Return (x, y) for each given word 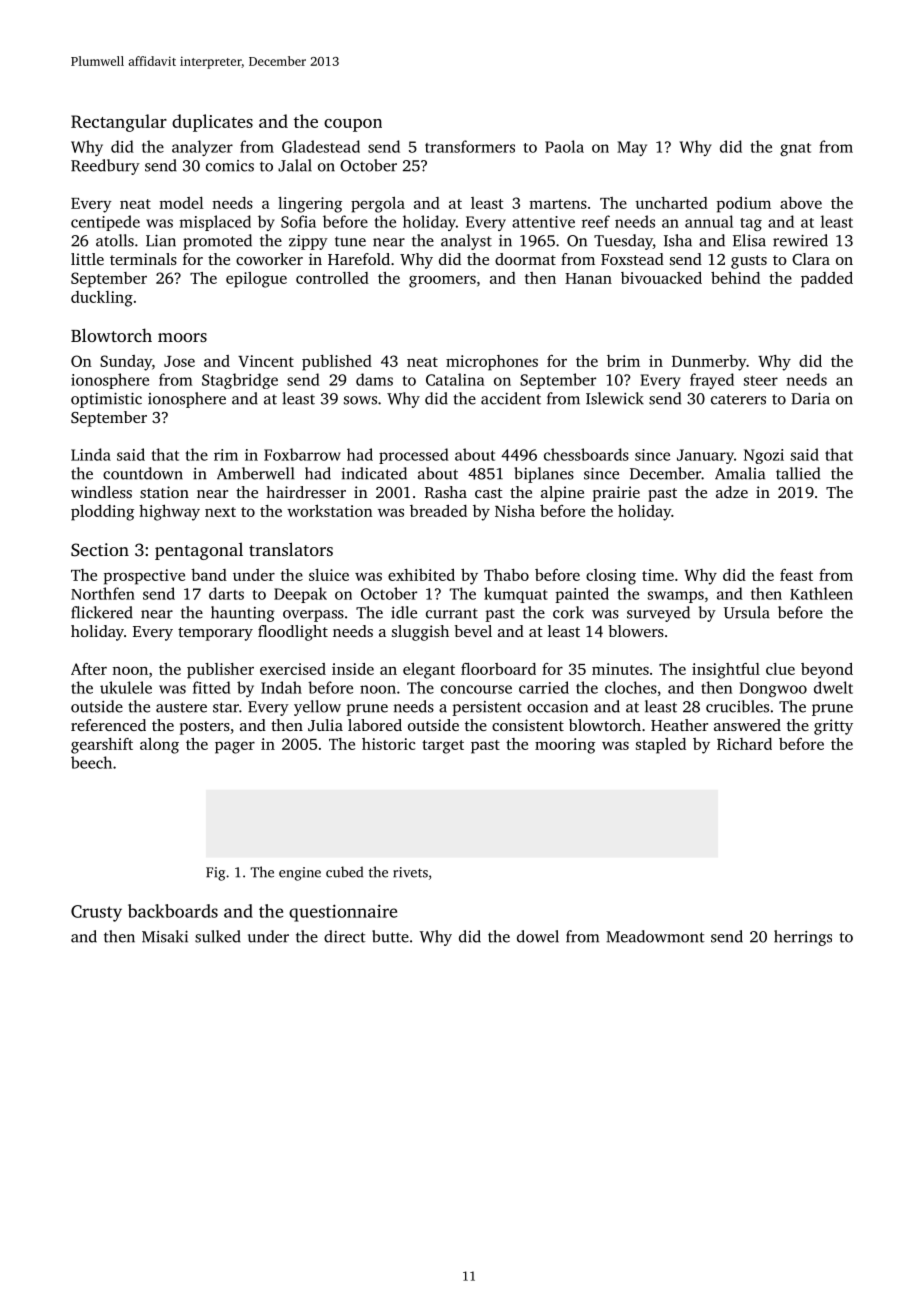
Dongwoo (773, 689)
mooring (565, 746)
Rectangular (119, 123)
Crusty (96, 913)
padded (827, 280)
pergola (378, 205)
